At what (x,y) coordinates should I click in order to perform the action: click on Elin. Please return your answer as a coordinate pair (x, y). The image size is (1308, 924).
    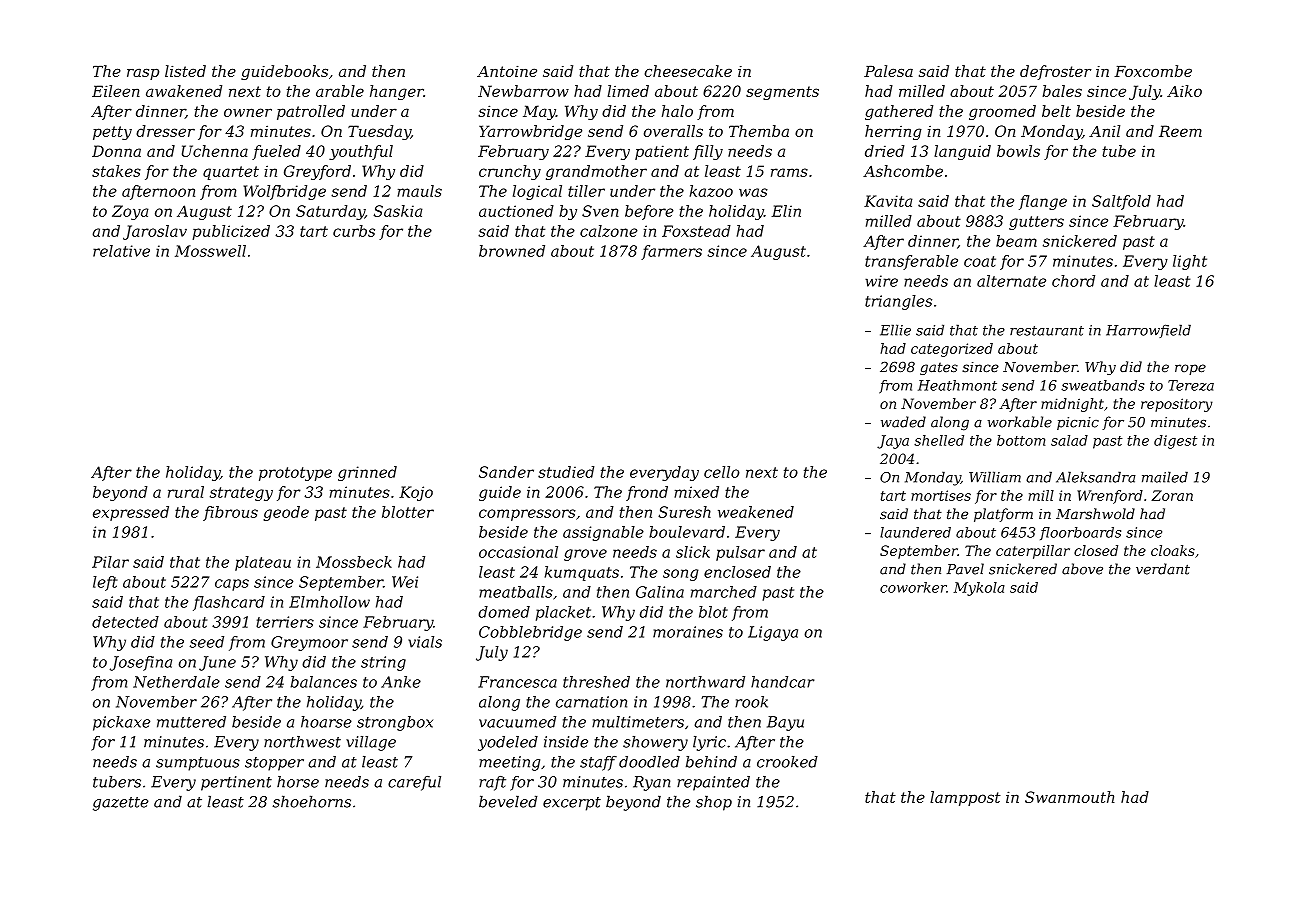
    Looking at the image, I should click on (786, 211).
